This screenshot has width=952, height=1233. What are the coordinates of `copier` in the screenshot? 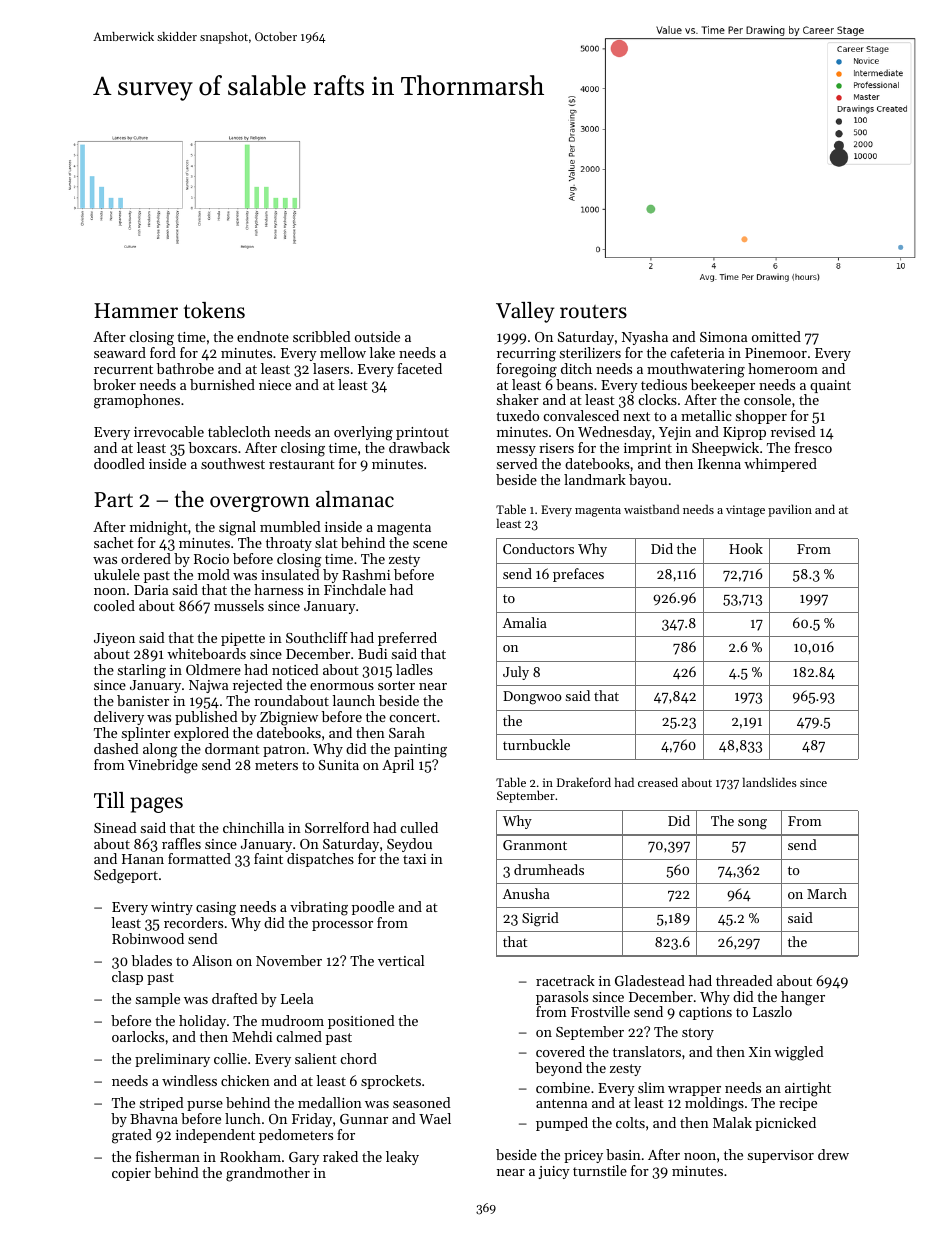 It's located at (131, 1174).
